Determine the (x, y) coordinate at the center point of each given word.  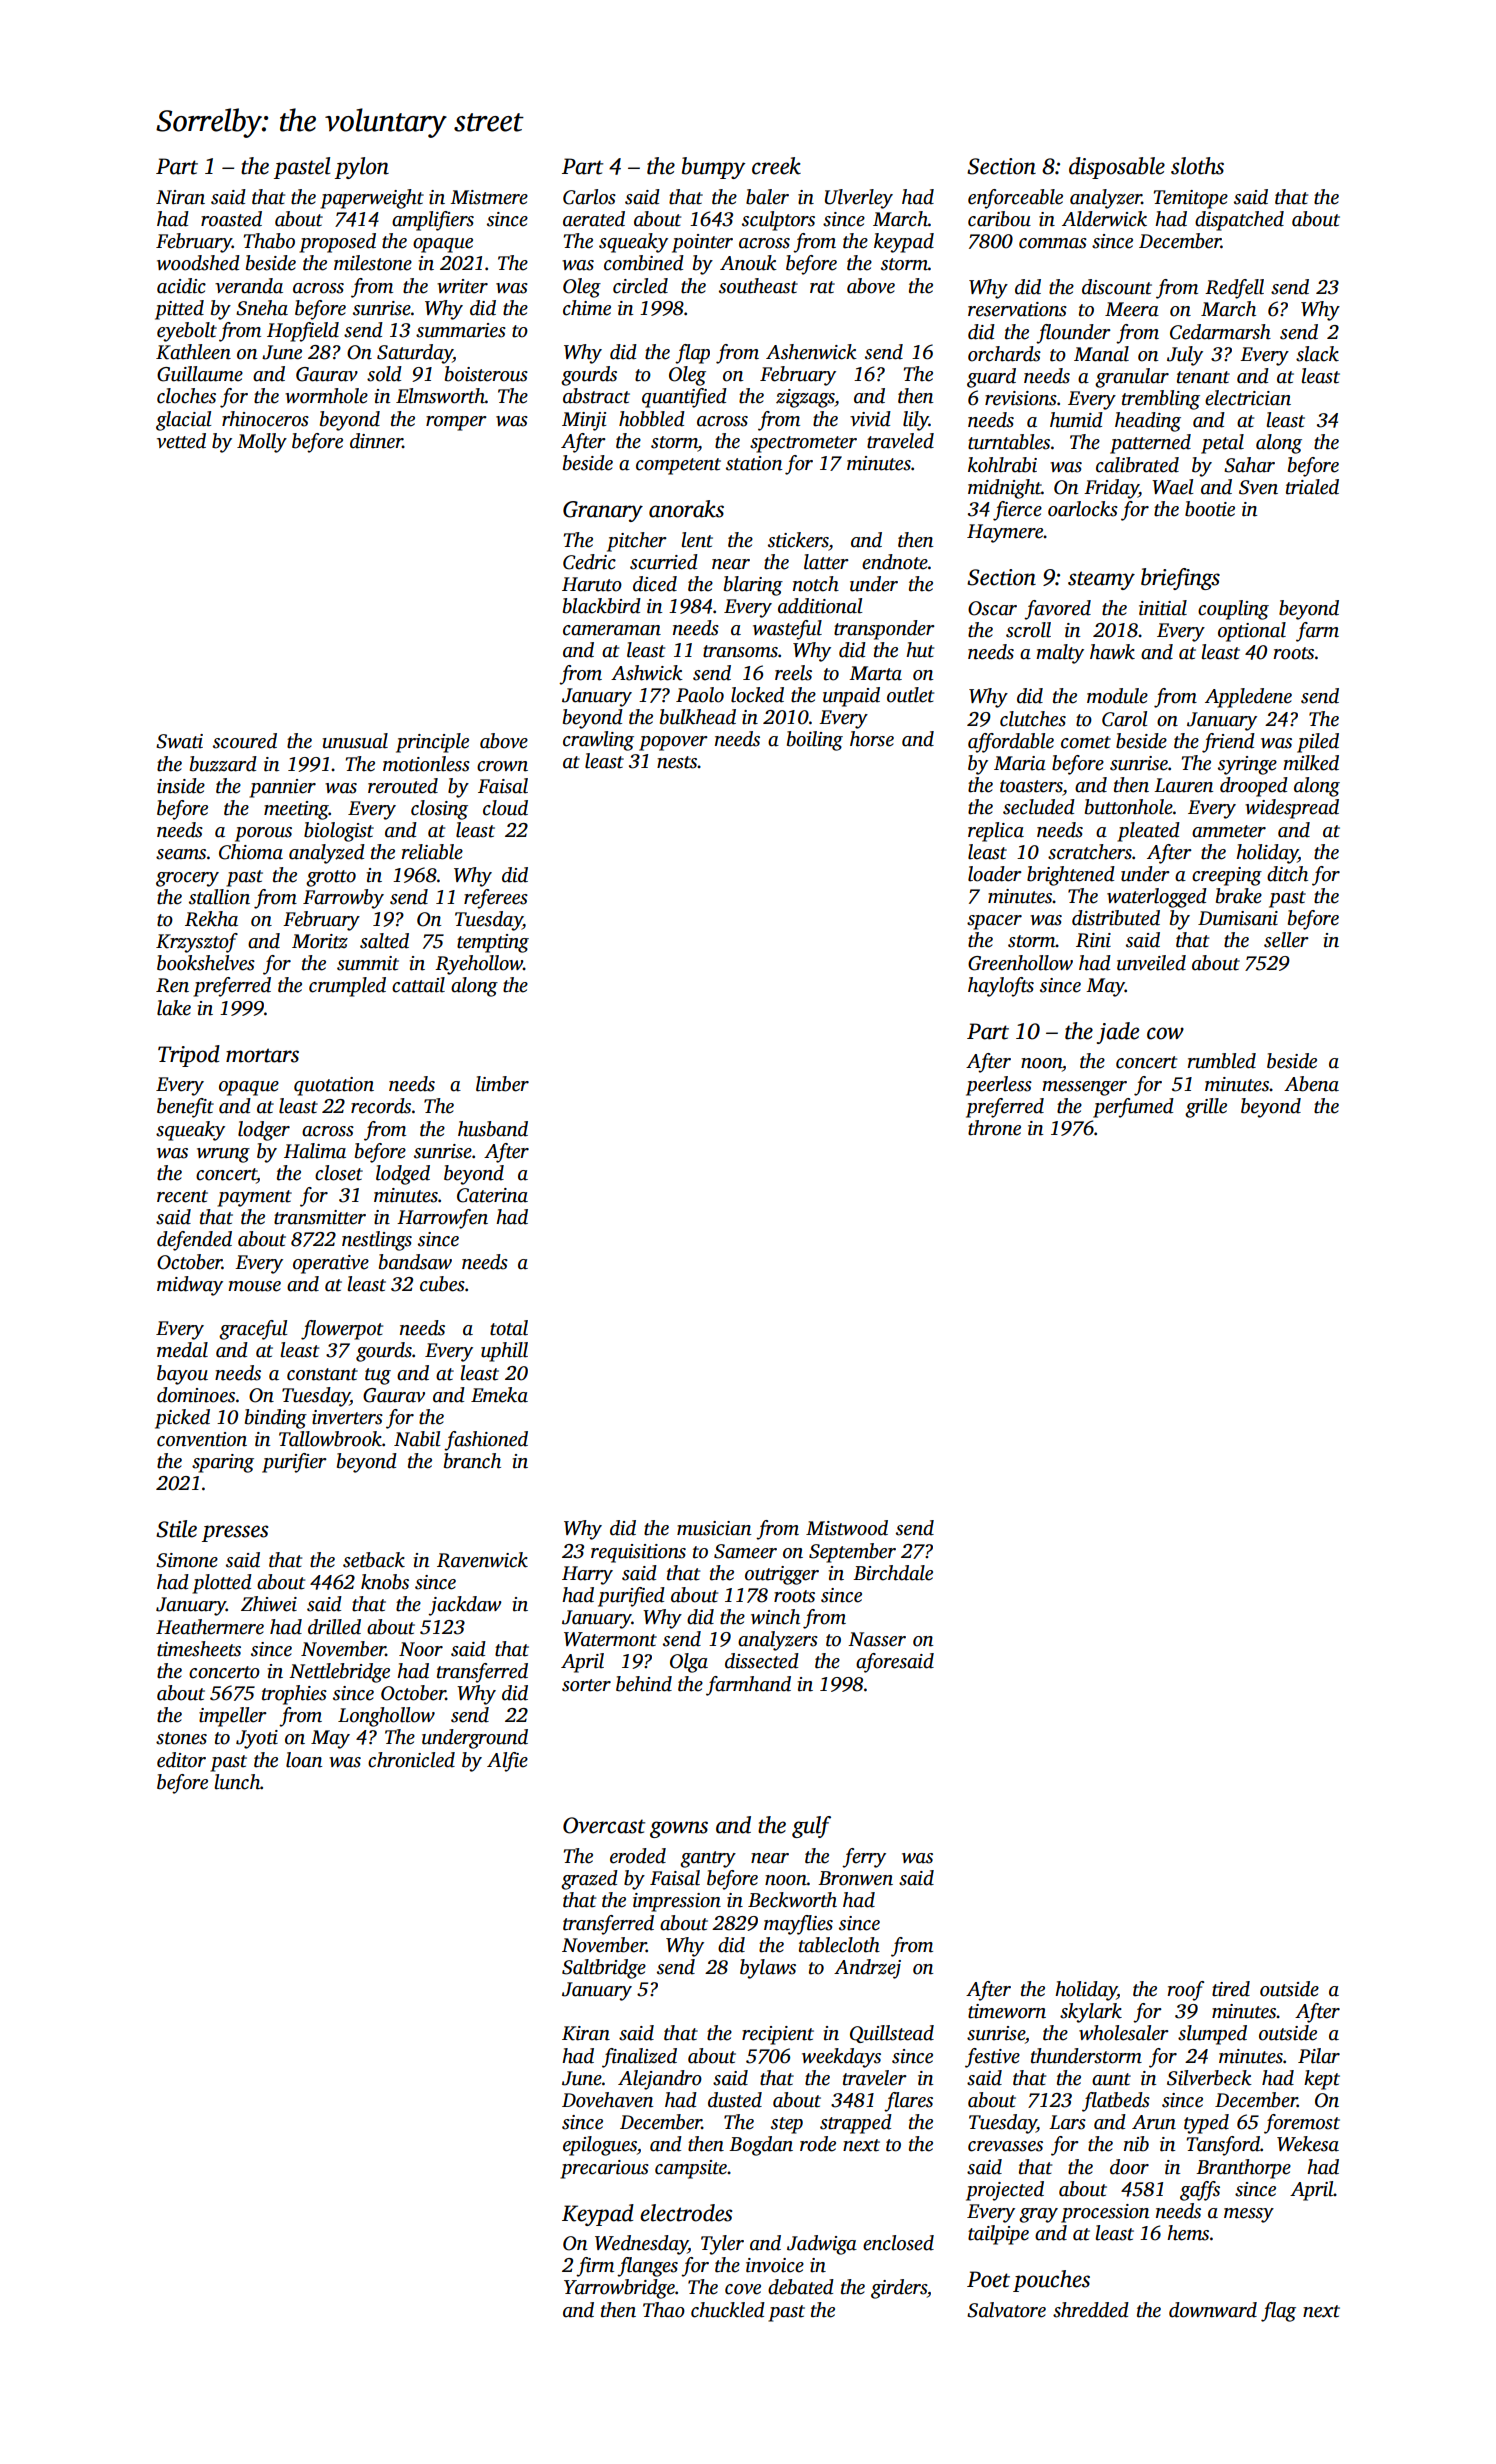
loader (995, 874)
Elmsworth (440, 396)
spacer (994, 922)
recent (182, 1196)
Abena (1311, 1084)
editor (181, 1760)
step (787, 2125)
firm (595, 2267)
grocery (187, 879)
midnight (1005, 489)
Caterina (492, 1195)
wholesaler (1124, 2033)
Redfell (1234, 289)
